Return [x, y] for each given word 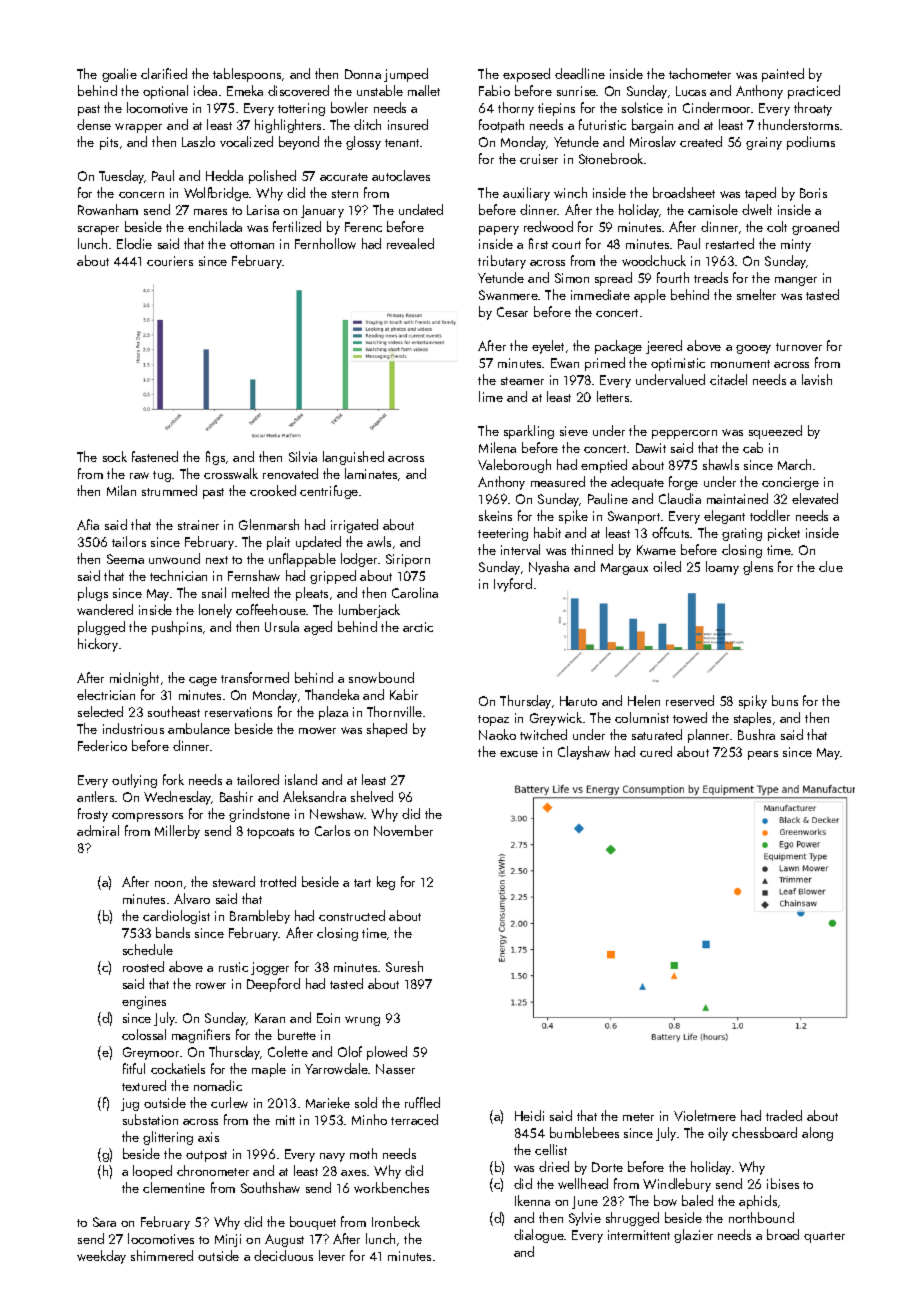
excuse [519, 754]
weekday [101, 1257]
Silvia [303, 456]
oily [718, 1134]
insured [408, 124]
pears [763, 755]
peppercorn [684, 434]
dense [94, 124]
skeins [495, 515]
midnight [134, 679]
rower [211, 985]
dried [554, 1166]
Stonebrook [611, 158]
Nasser [395, 1069]
